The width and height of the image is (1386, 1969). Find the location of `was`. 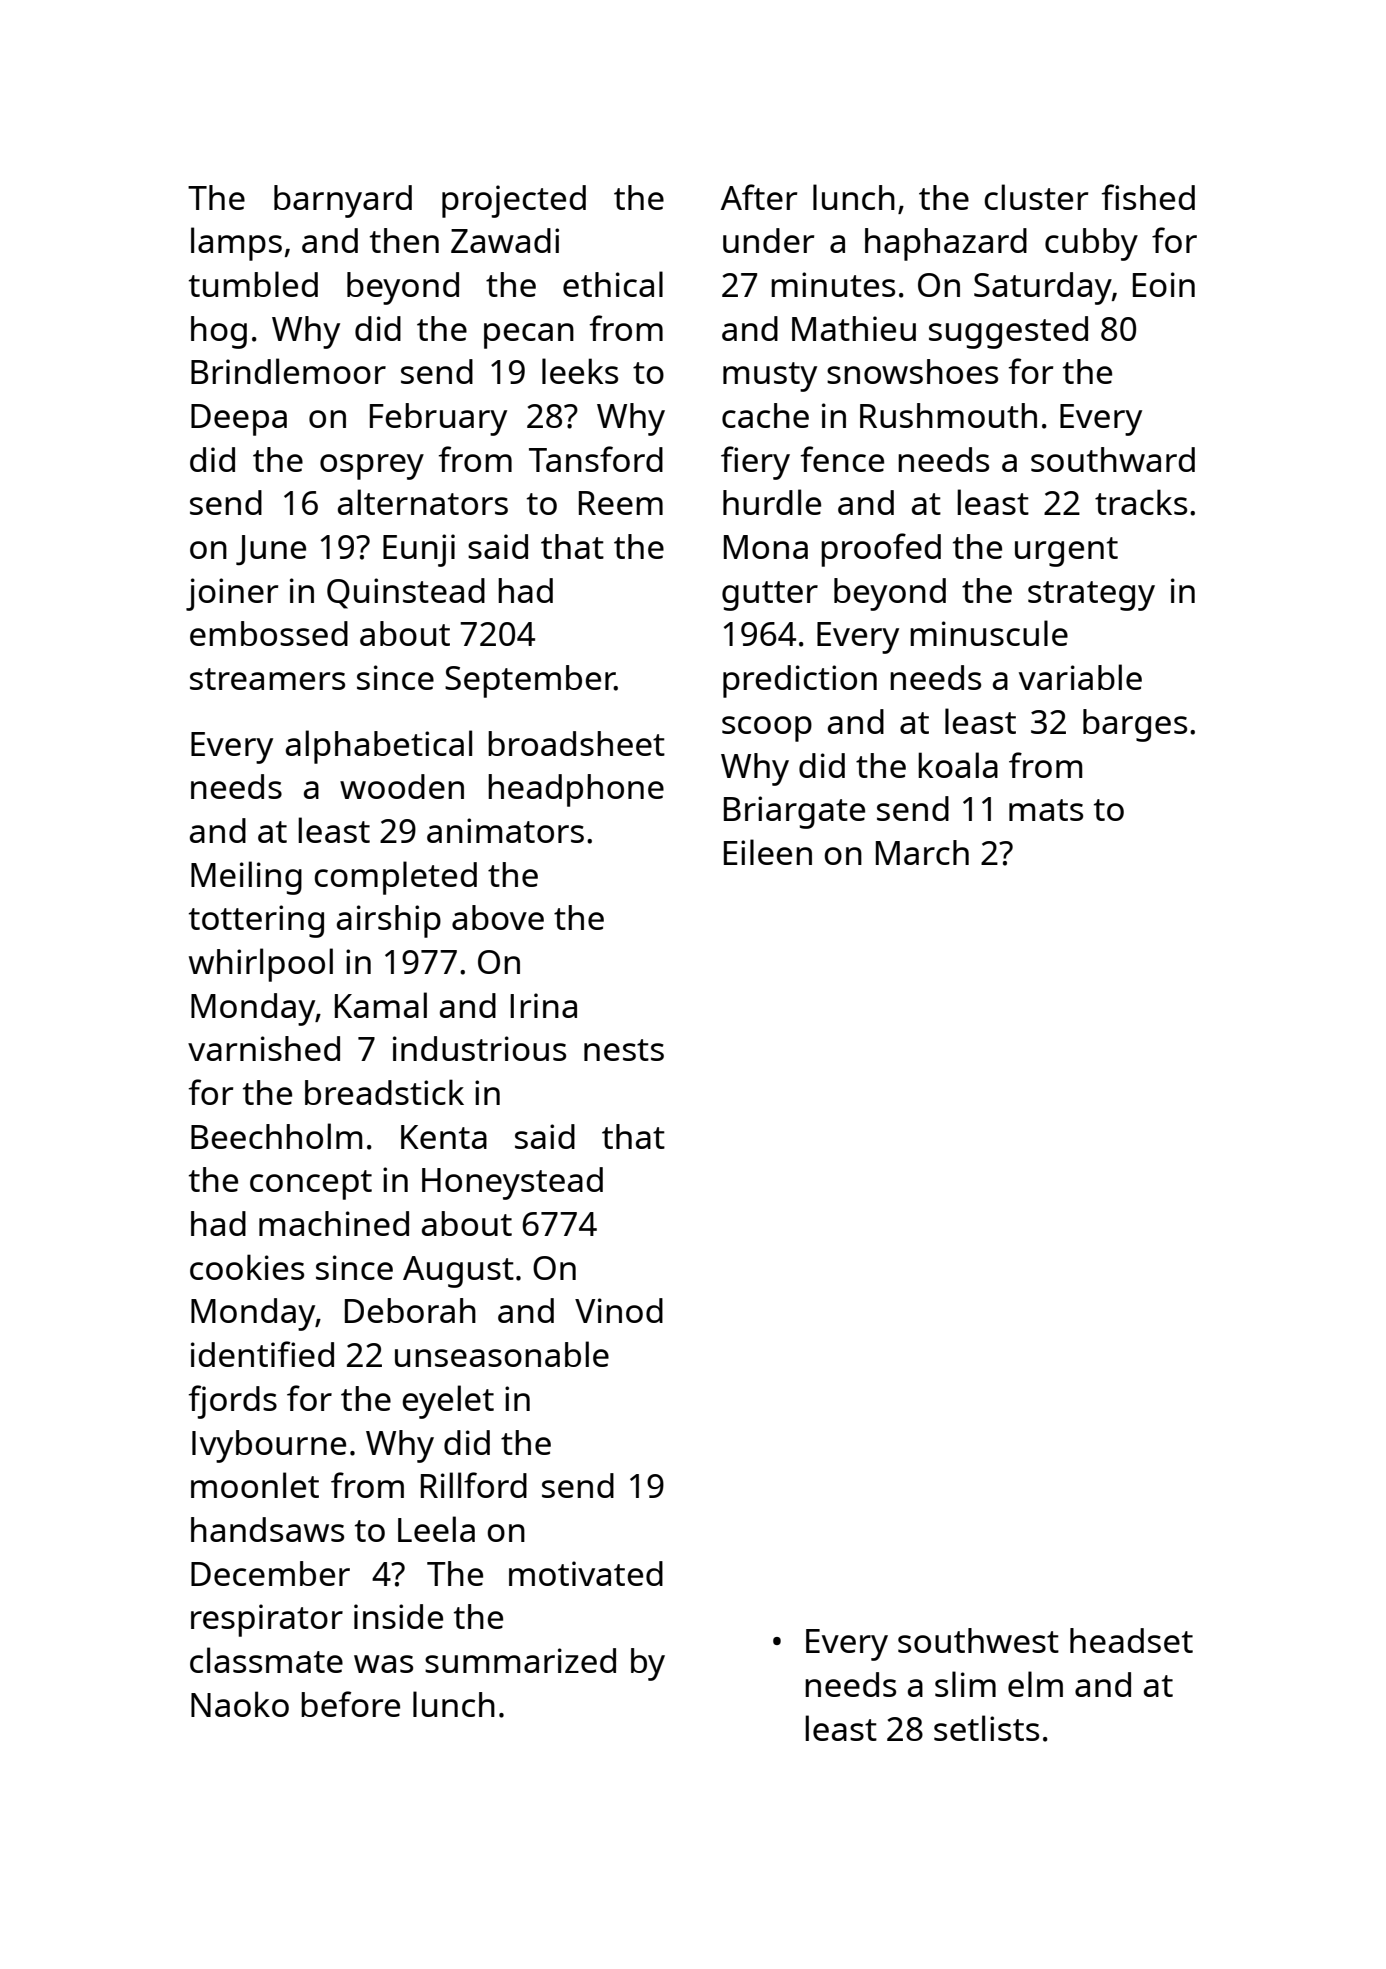

was is located at coordinates (383, 1664).
